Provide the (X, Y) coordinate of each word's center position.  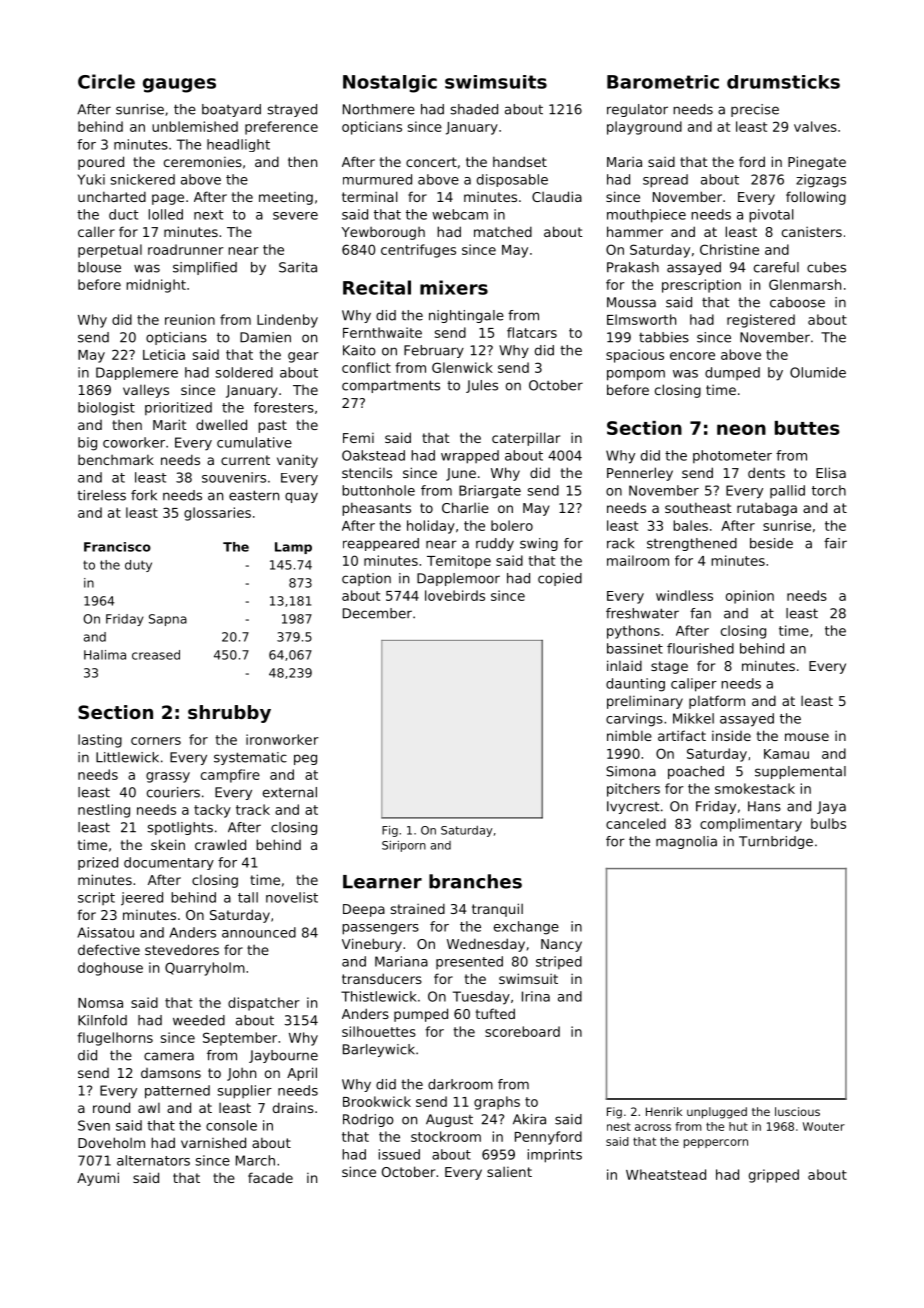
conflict (366, 367)
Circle (106, 81)
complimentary (751, 825)
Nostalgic (390, 84)
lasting (100, 741)
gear (303, 357)
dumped (732, 373)
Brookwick (377, 1101)
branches (475, 881)
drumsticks (783, 82)
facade (270, 1177)
